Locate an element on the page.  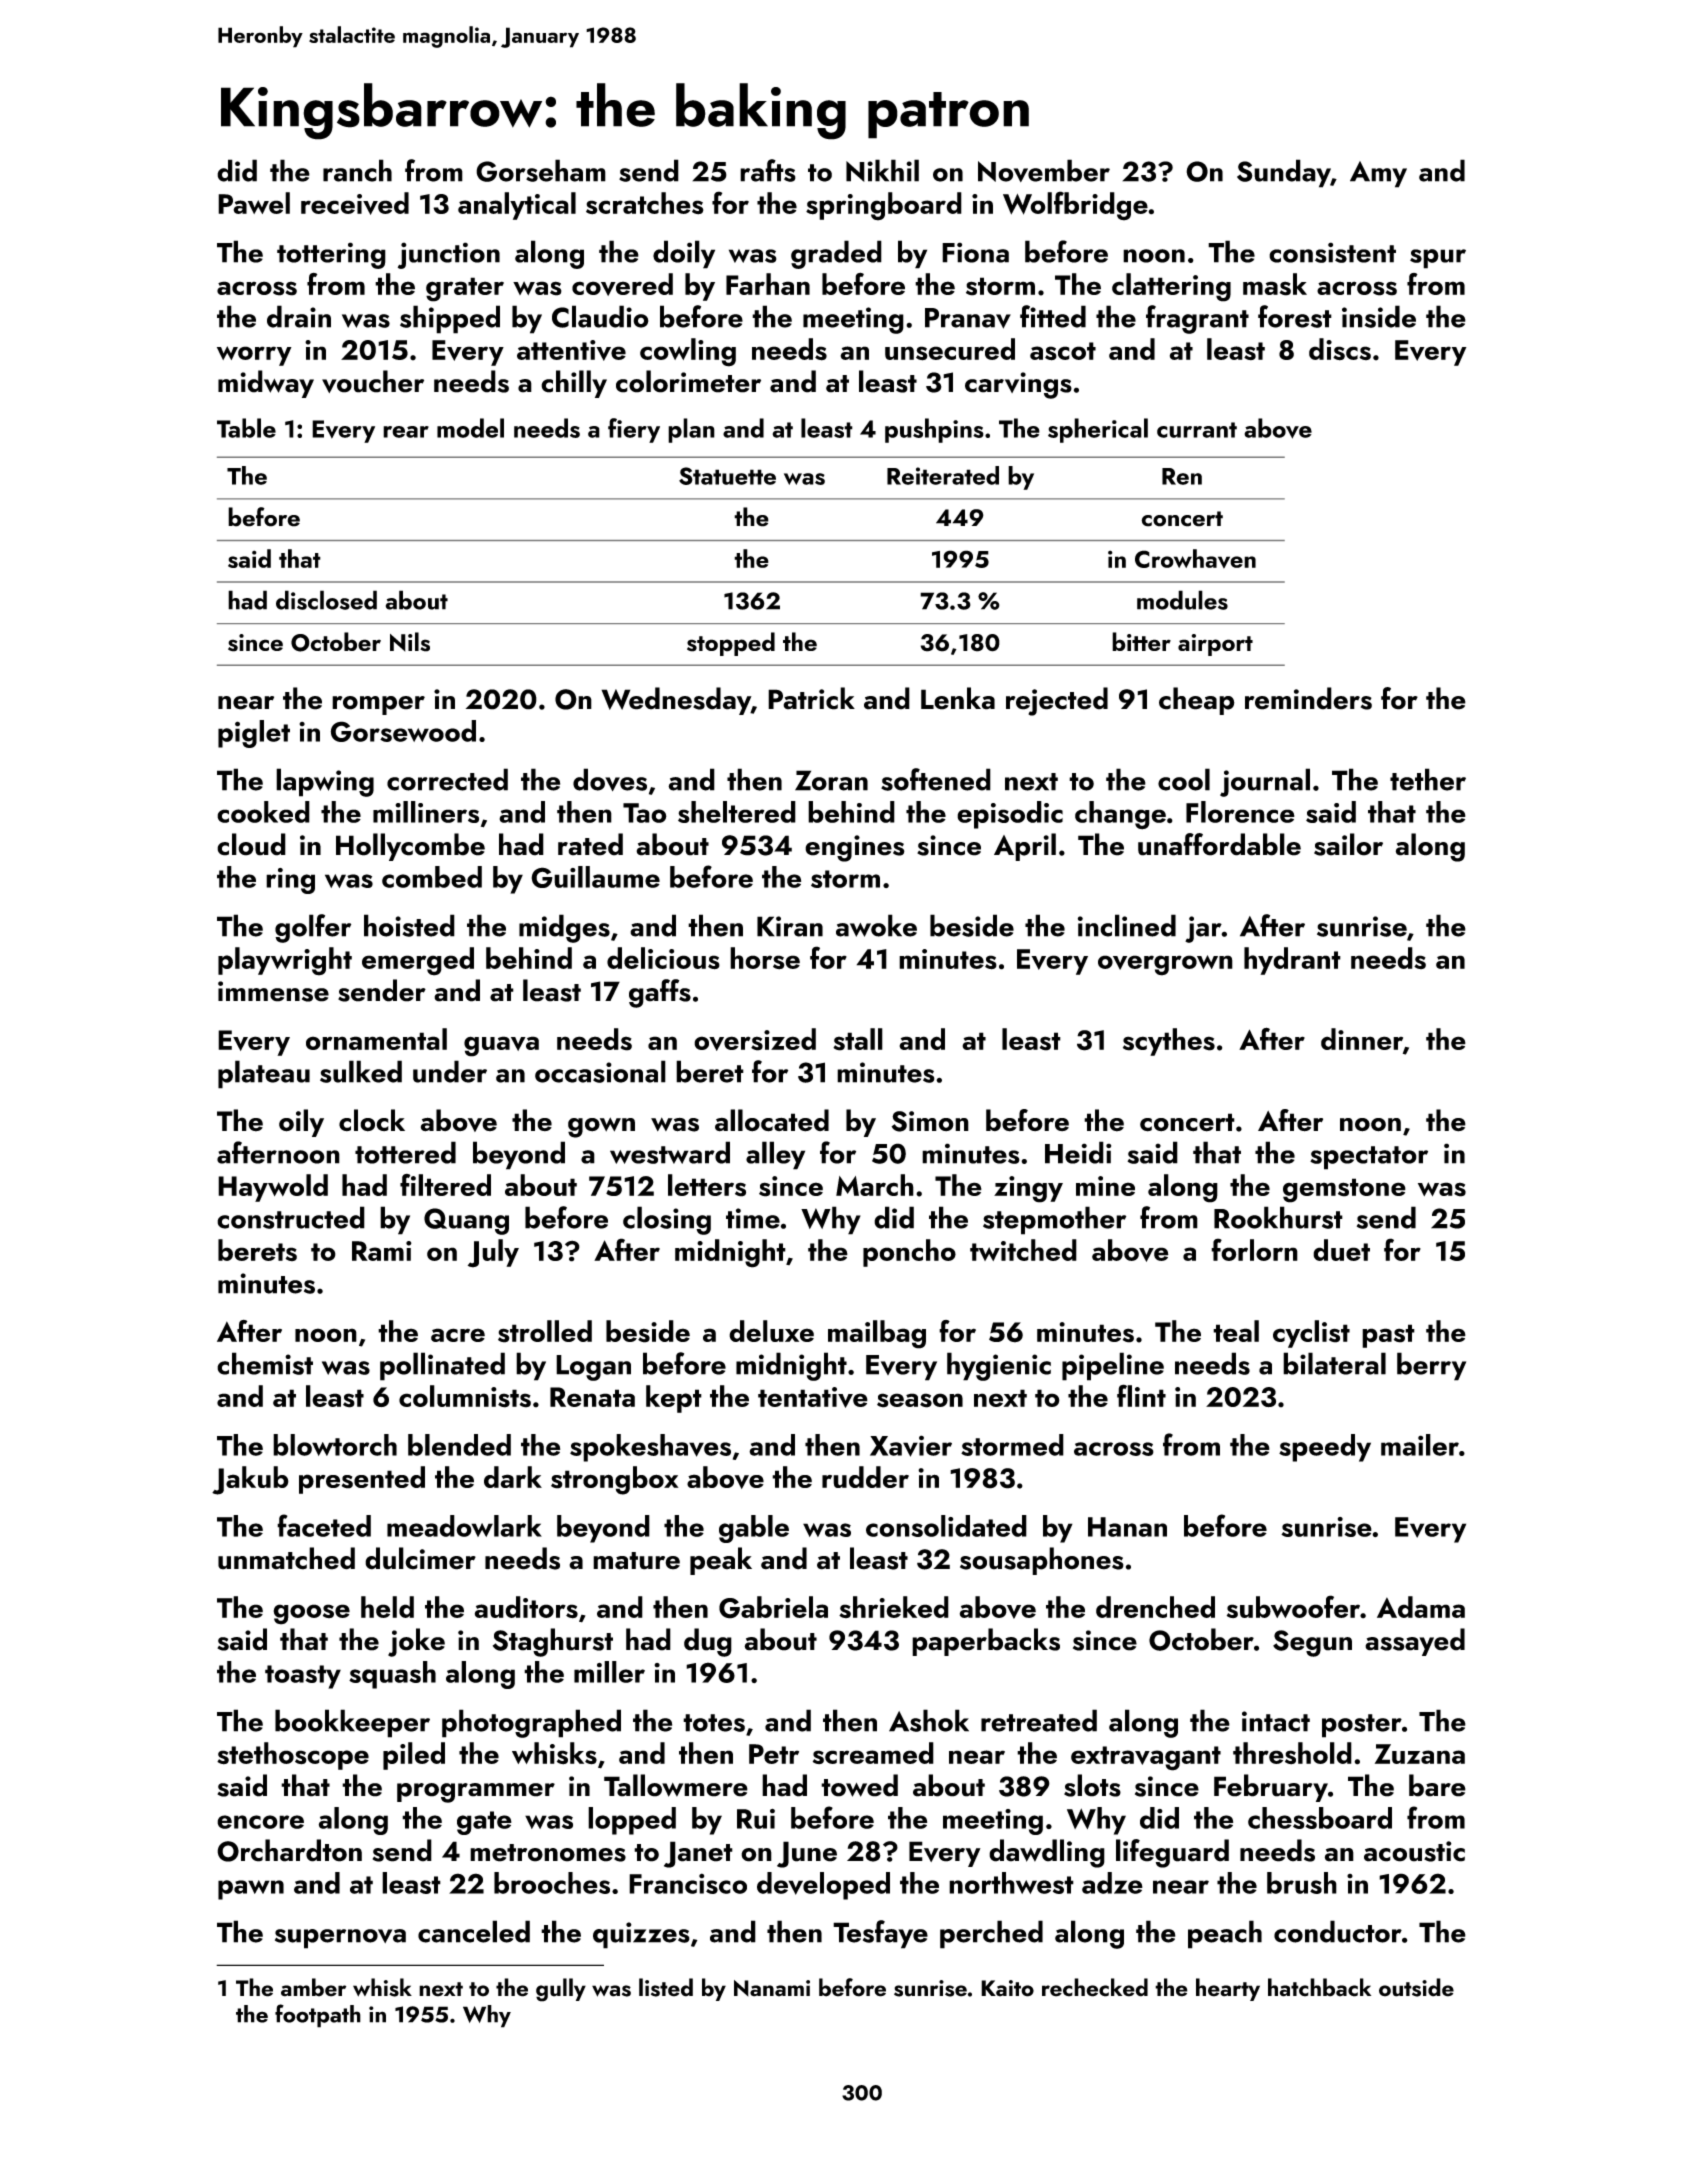
disclosed is located at coordinates (326, 600).
